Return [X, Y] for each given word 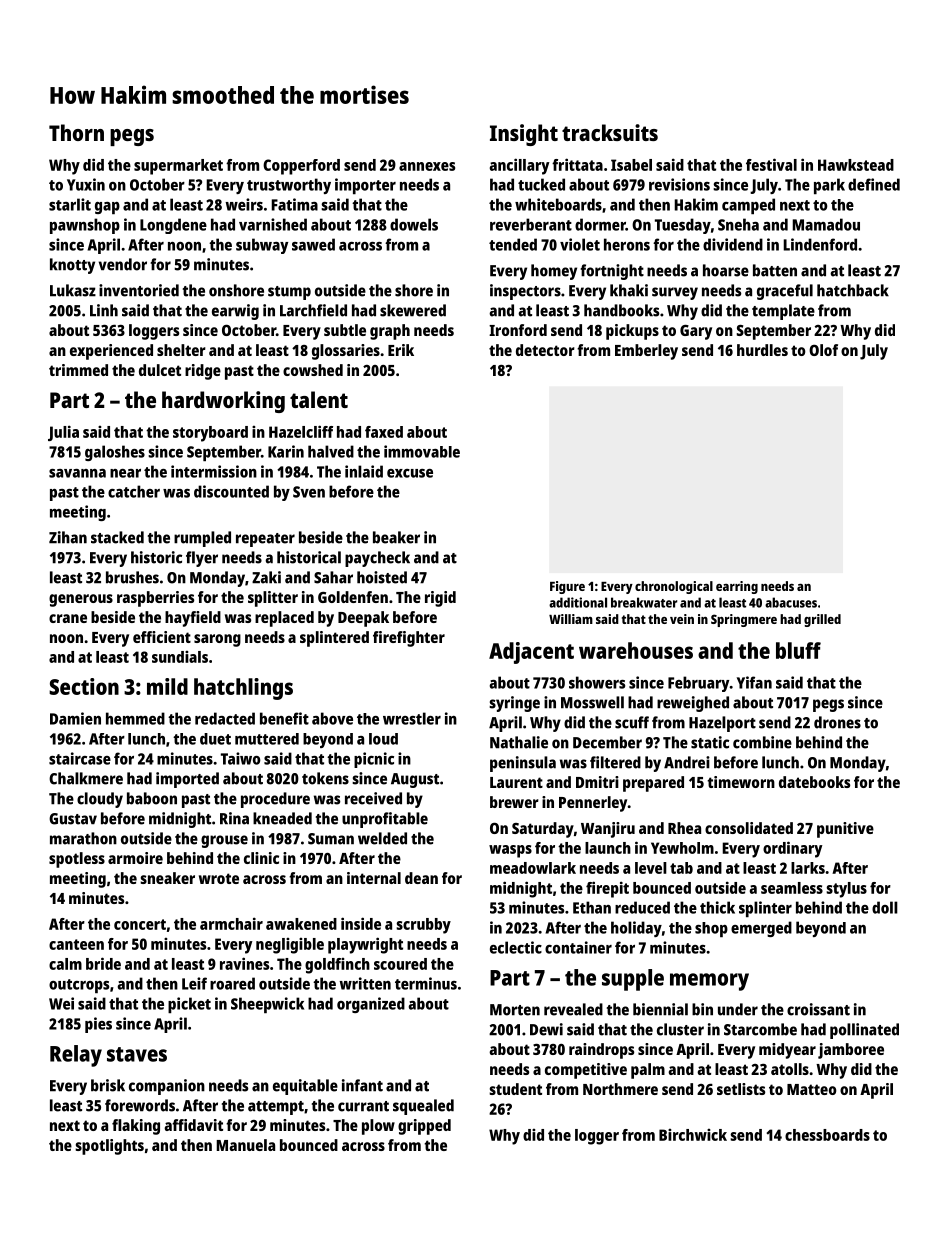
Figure [567, 587]
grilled [822, 620]
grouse [224, 841]
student [515, 1089]
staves [137, 1054]
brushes [132, 577]
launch [608, 848]
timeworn [741, 782]
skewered [413, 310]
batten [775, 270]
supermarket [178, 167]
